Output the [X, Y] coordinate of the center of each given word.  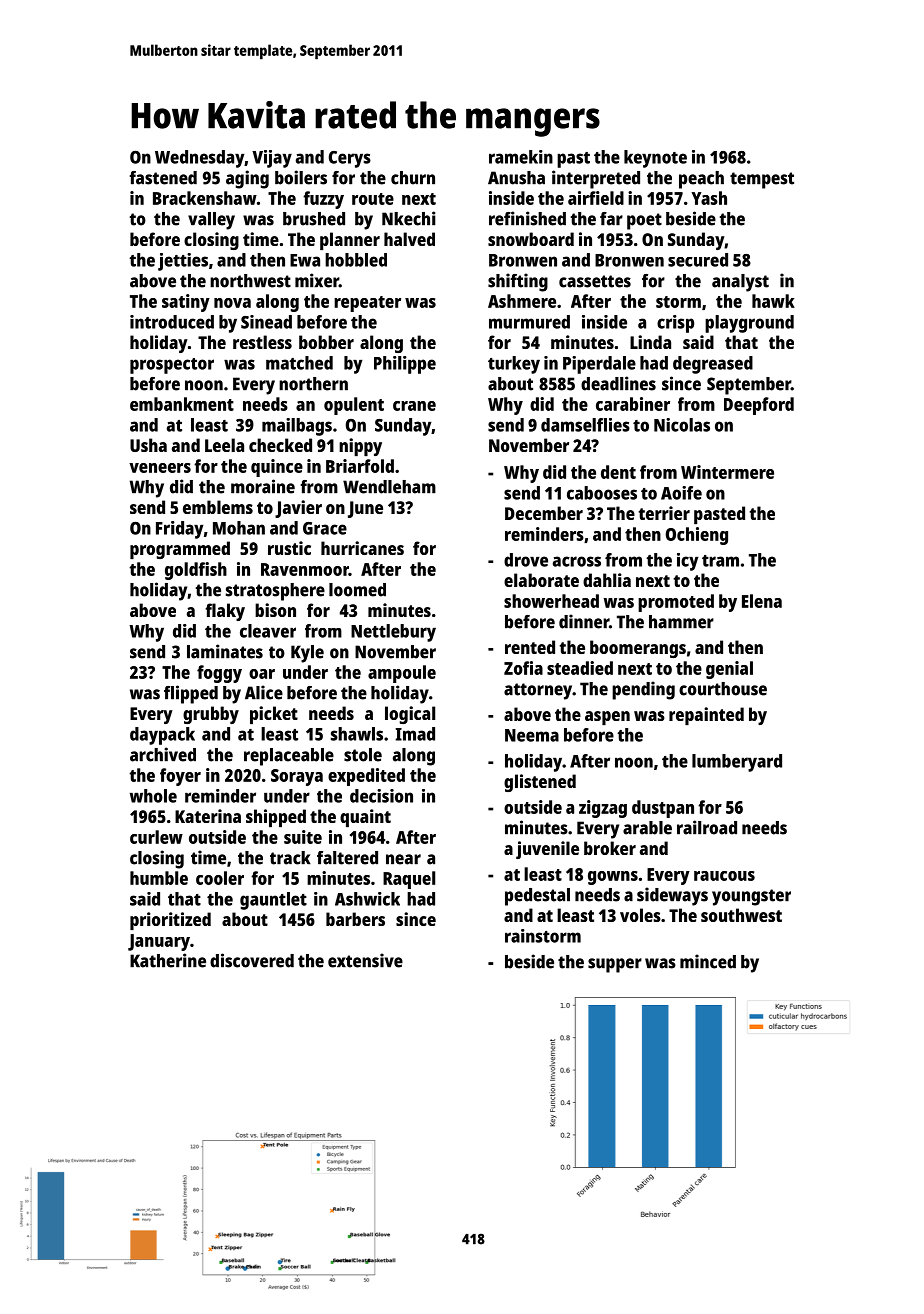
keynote [655, 159]
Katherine [168, 960]
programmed [180, 550]
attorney [538, 691]
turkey [514, 365]
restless [262, 342]
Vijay [272, 159]
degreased [713, 365]
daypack [162, 736]
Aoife [681, 493]
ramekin [521, 157]
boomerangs [638, 649]
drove [526, 560]
